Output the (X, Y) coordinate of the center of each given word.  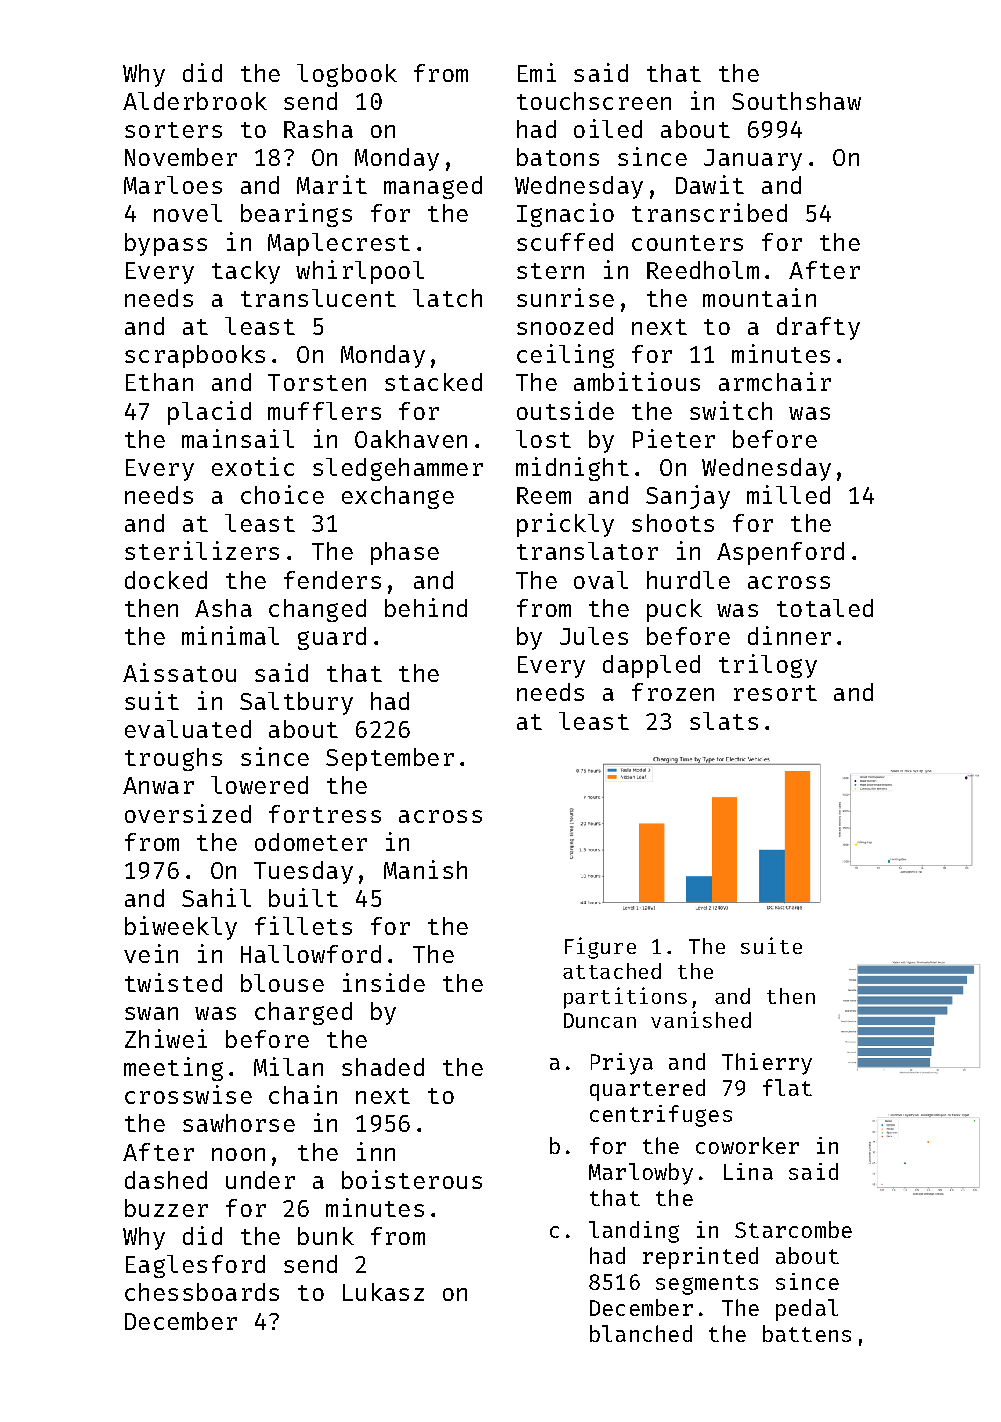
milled (788, 494)
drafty (818, 328)
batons (558, 157)
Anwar (158, 785)
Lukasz (383, 1292)
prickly (565, 525)
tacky (246, 272)
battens (807, 1333)
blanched (641, 1333)
